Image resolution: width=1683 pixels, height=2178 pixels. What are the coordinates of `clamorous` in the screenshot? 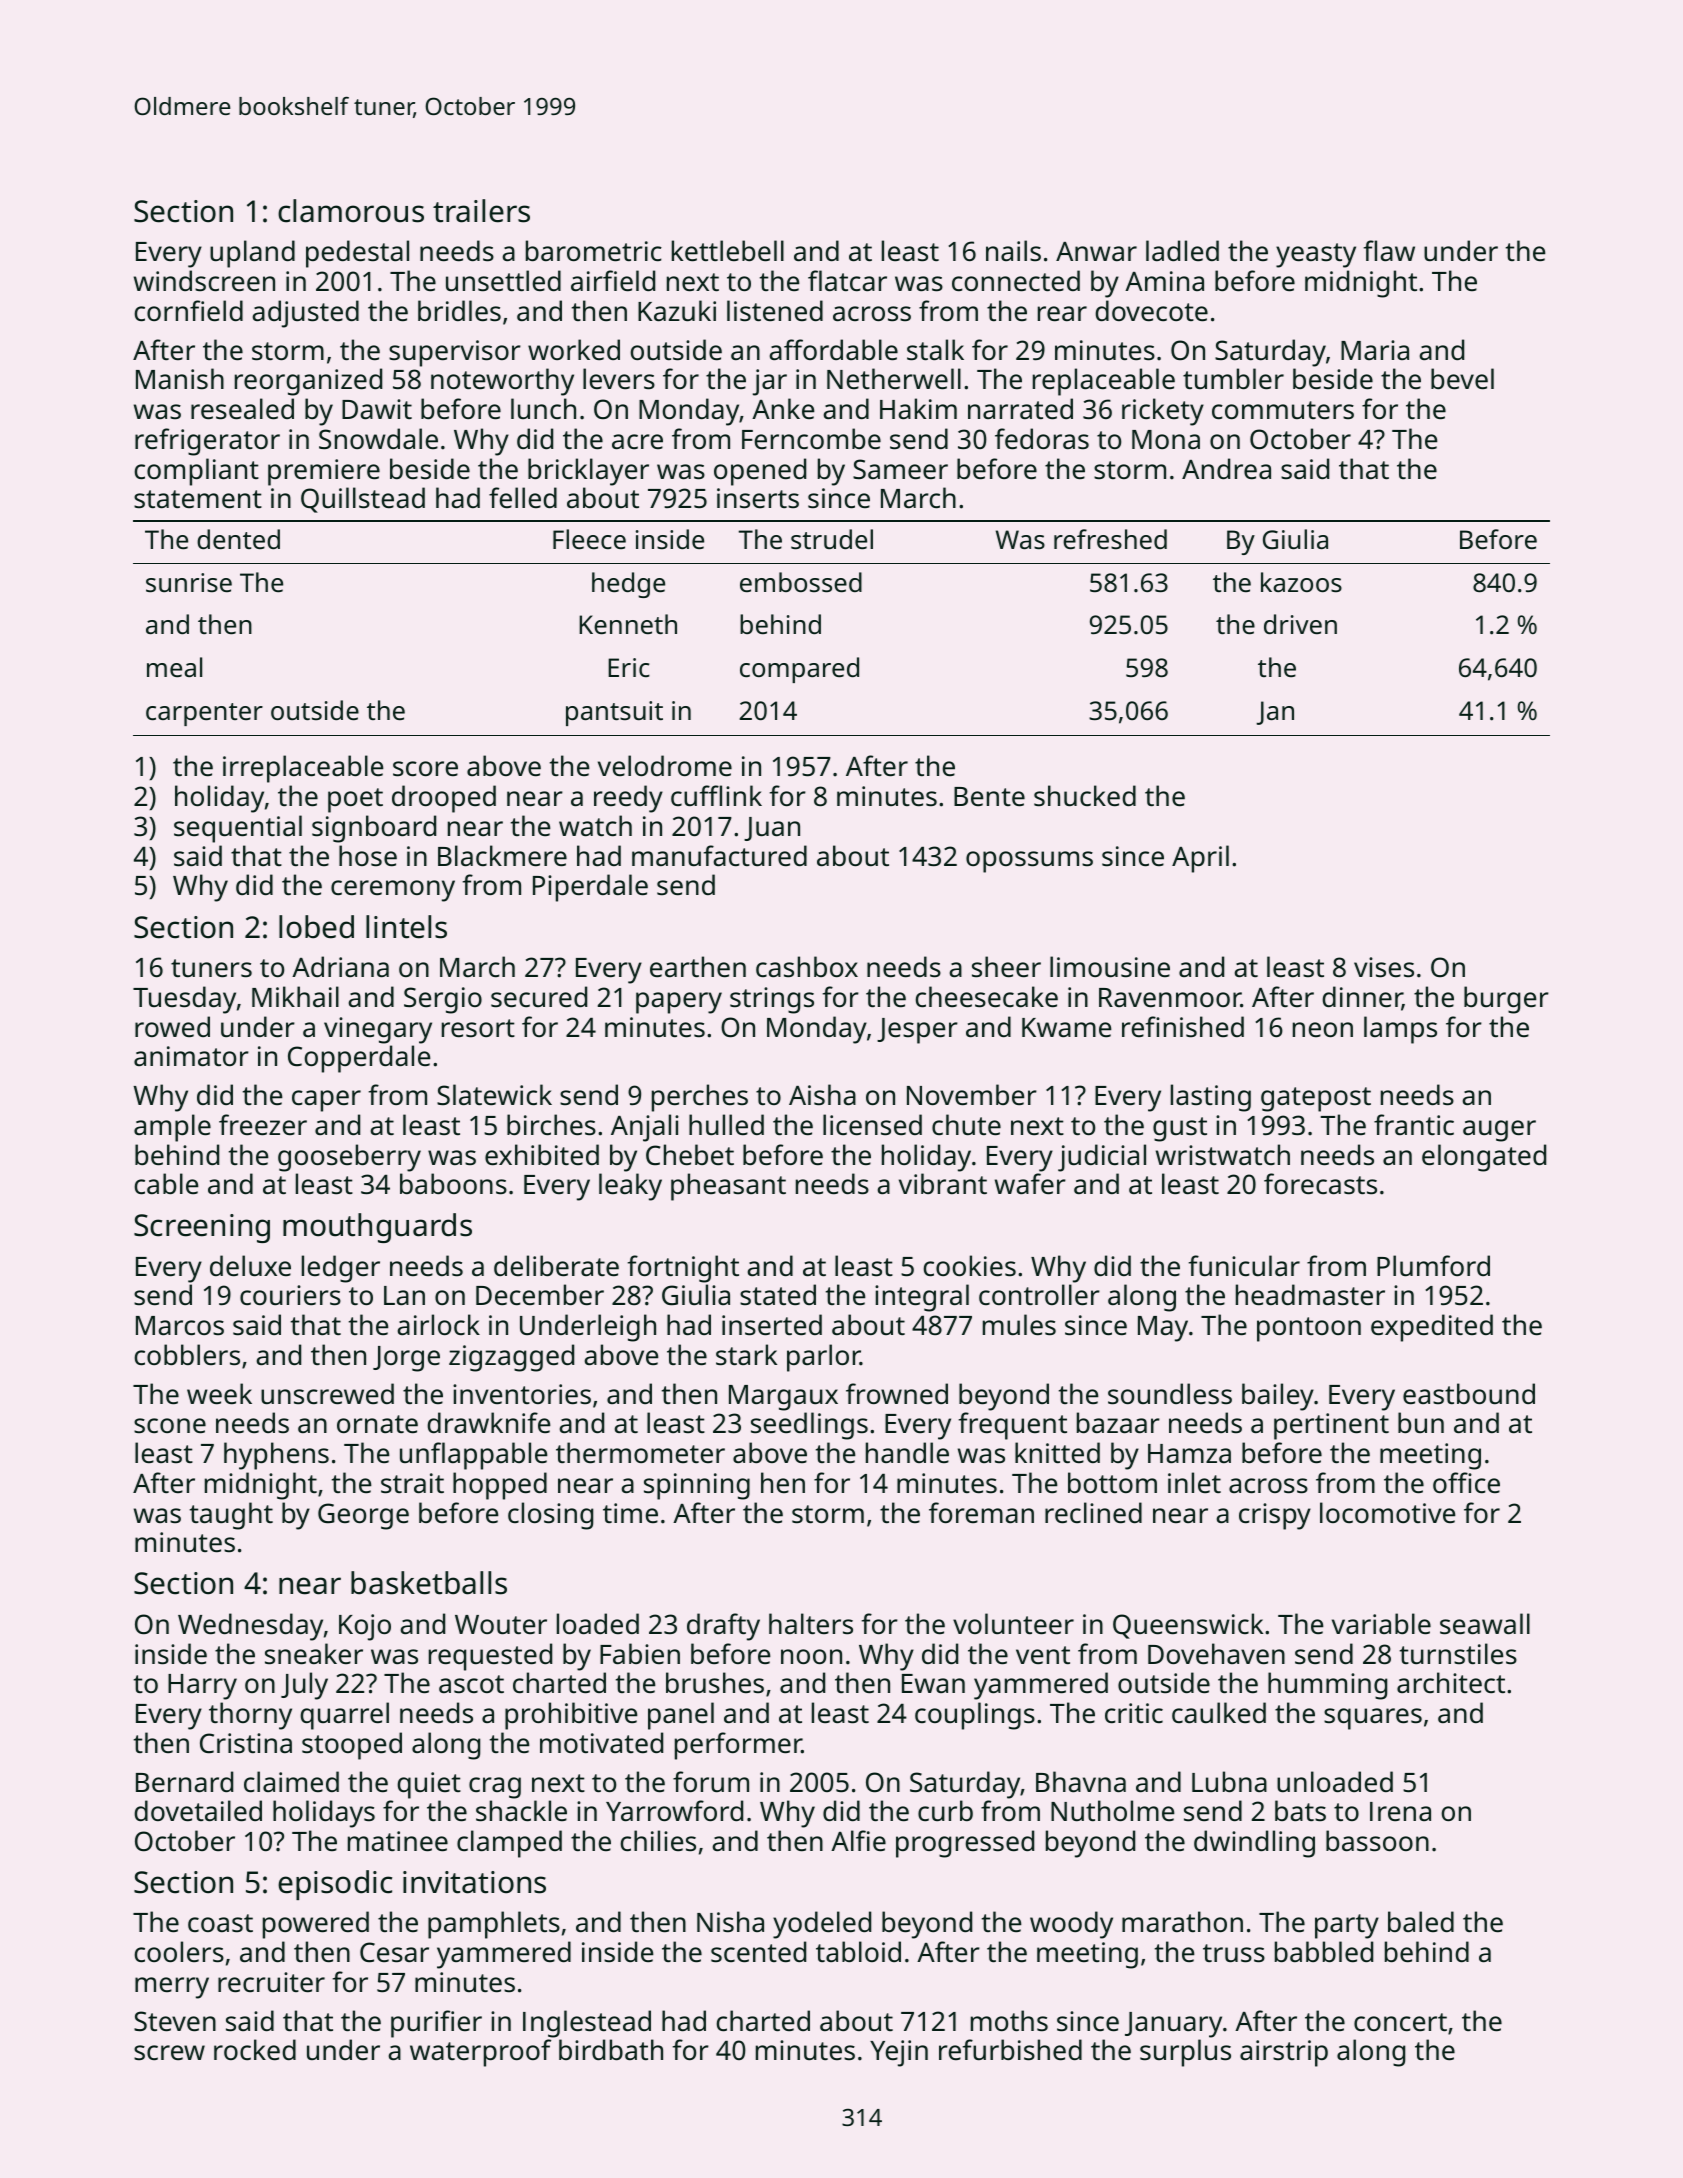 It's located at (351, 211).
